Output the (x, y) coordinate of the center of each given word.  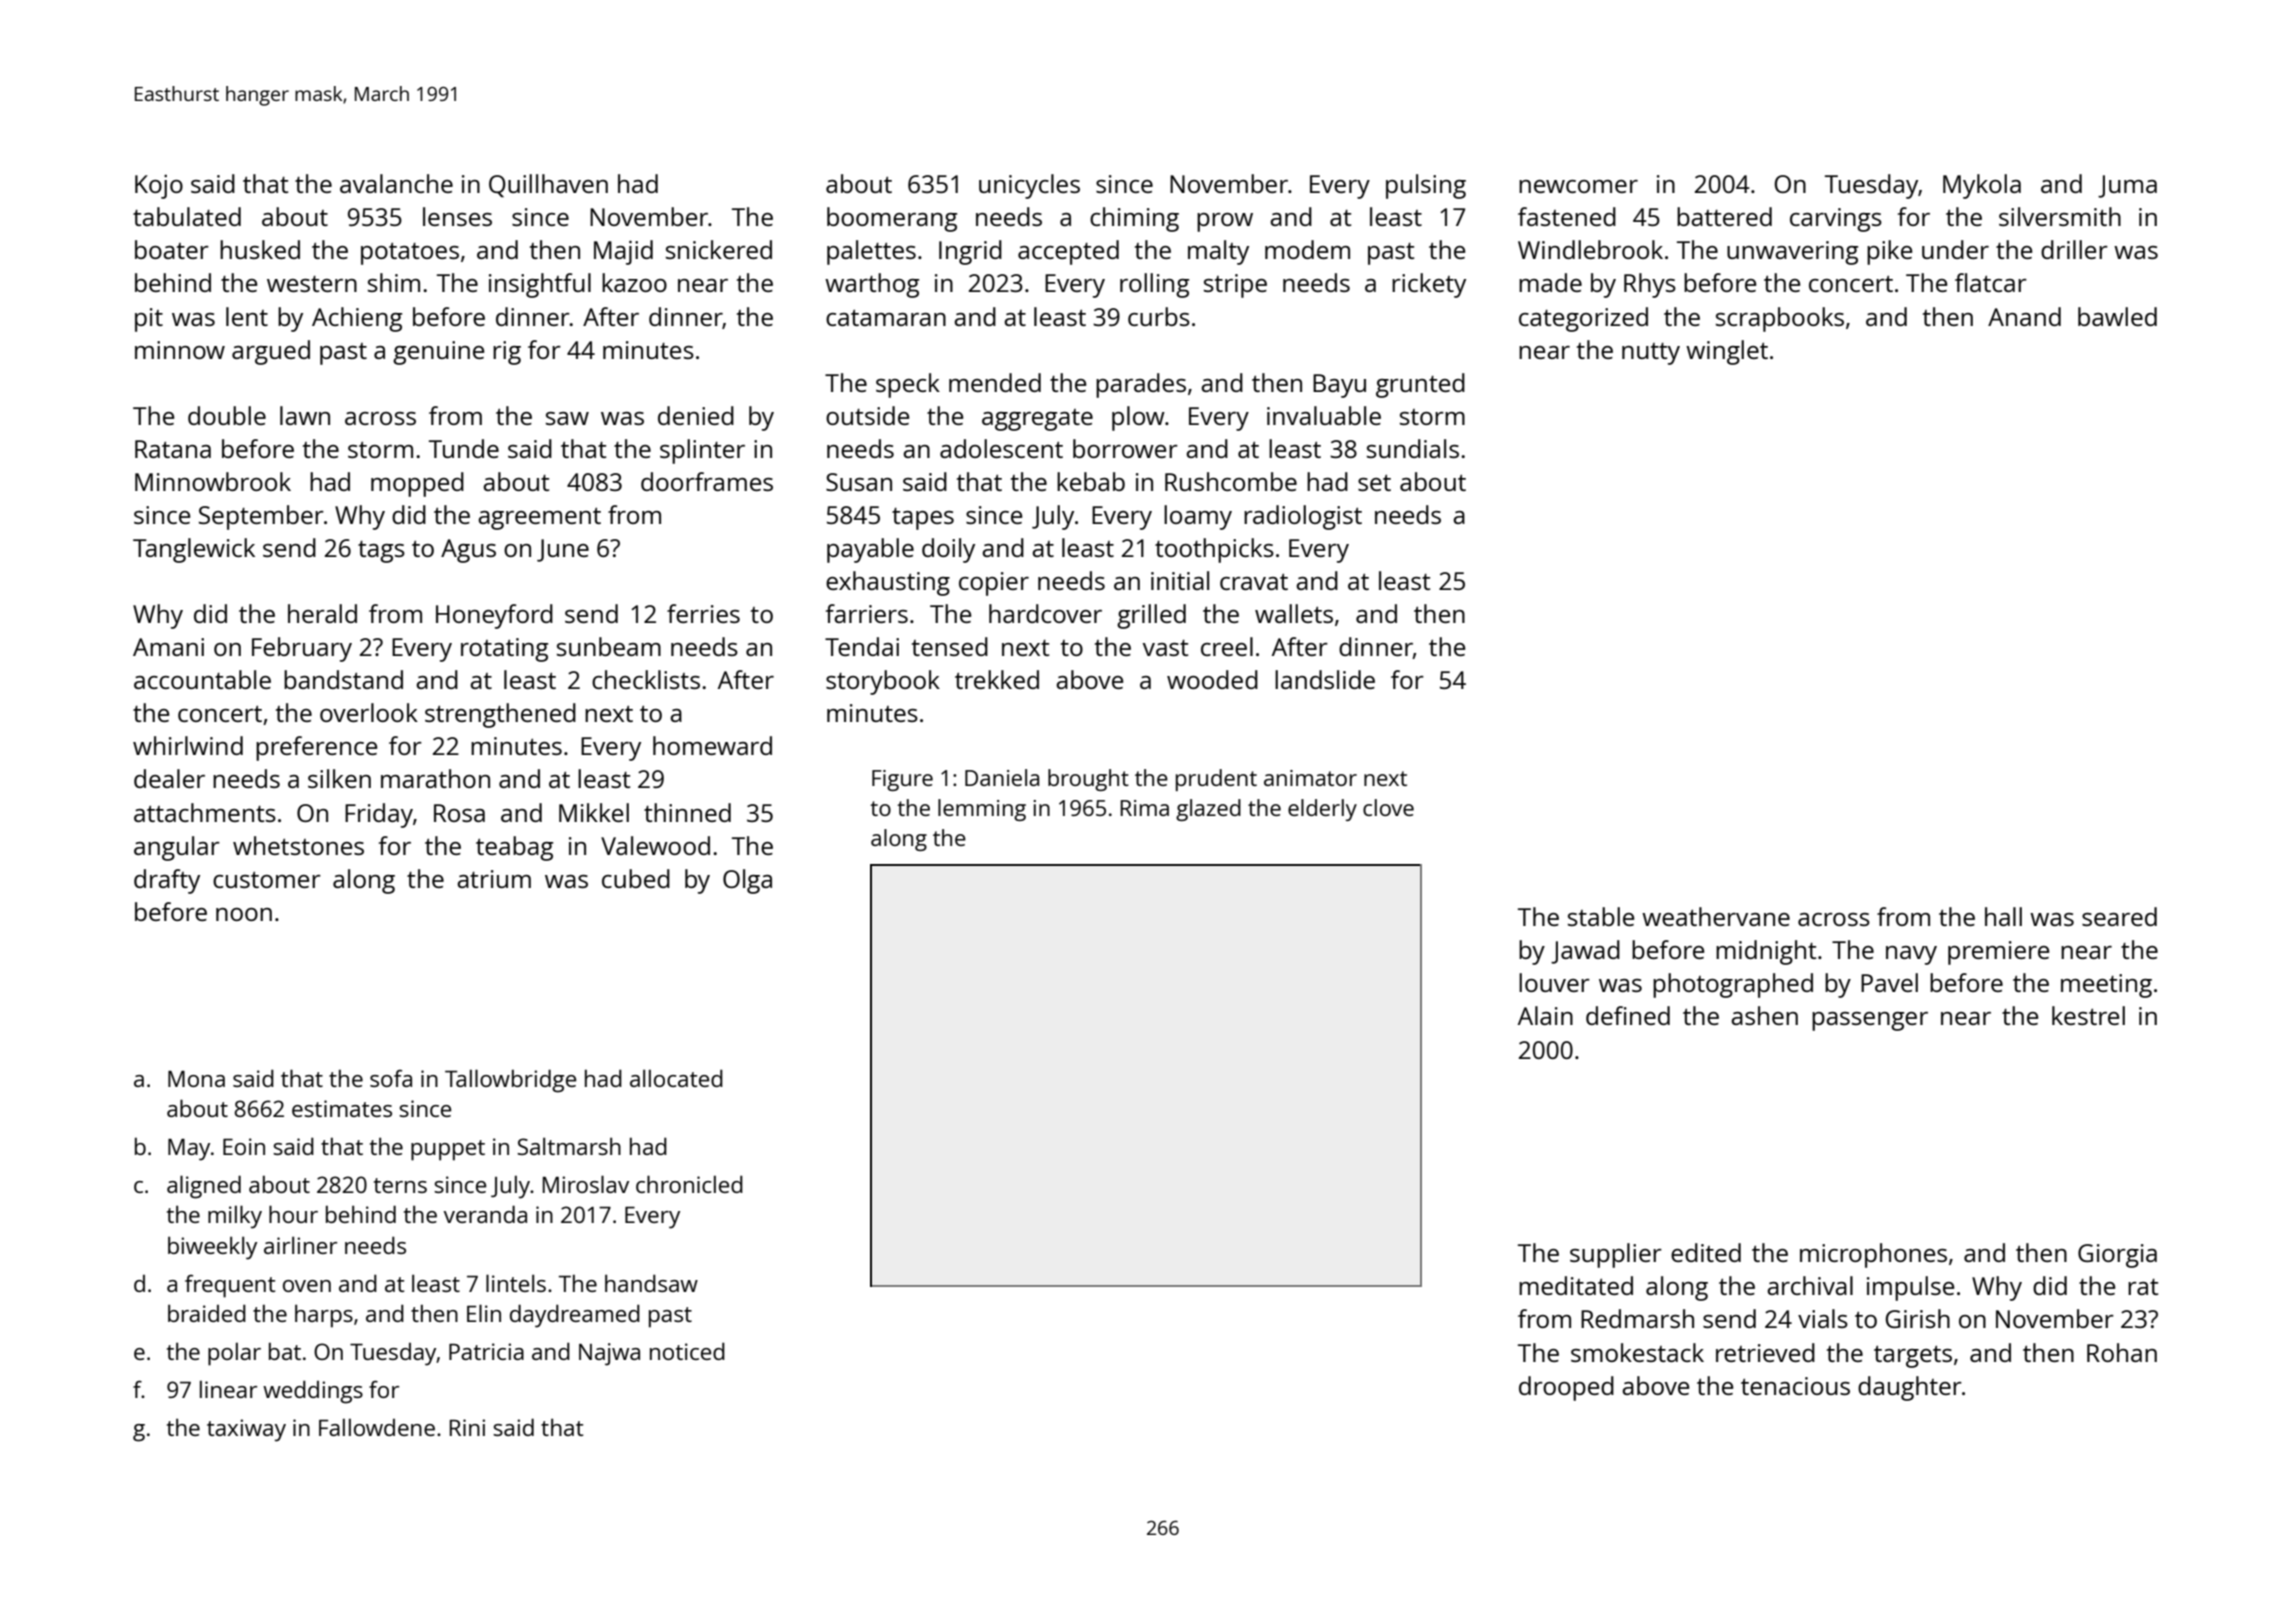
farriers (867, 613)
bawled (2117, 316)
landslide (1325, 679)
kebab (1091, 481)
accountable (202, 679)
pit (149, 320)
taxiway (246, 1430)
